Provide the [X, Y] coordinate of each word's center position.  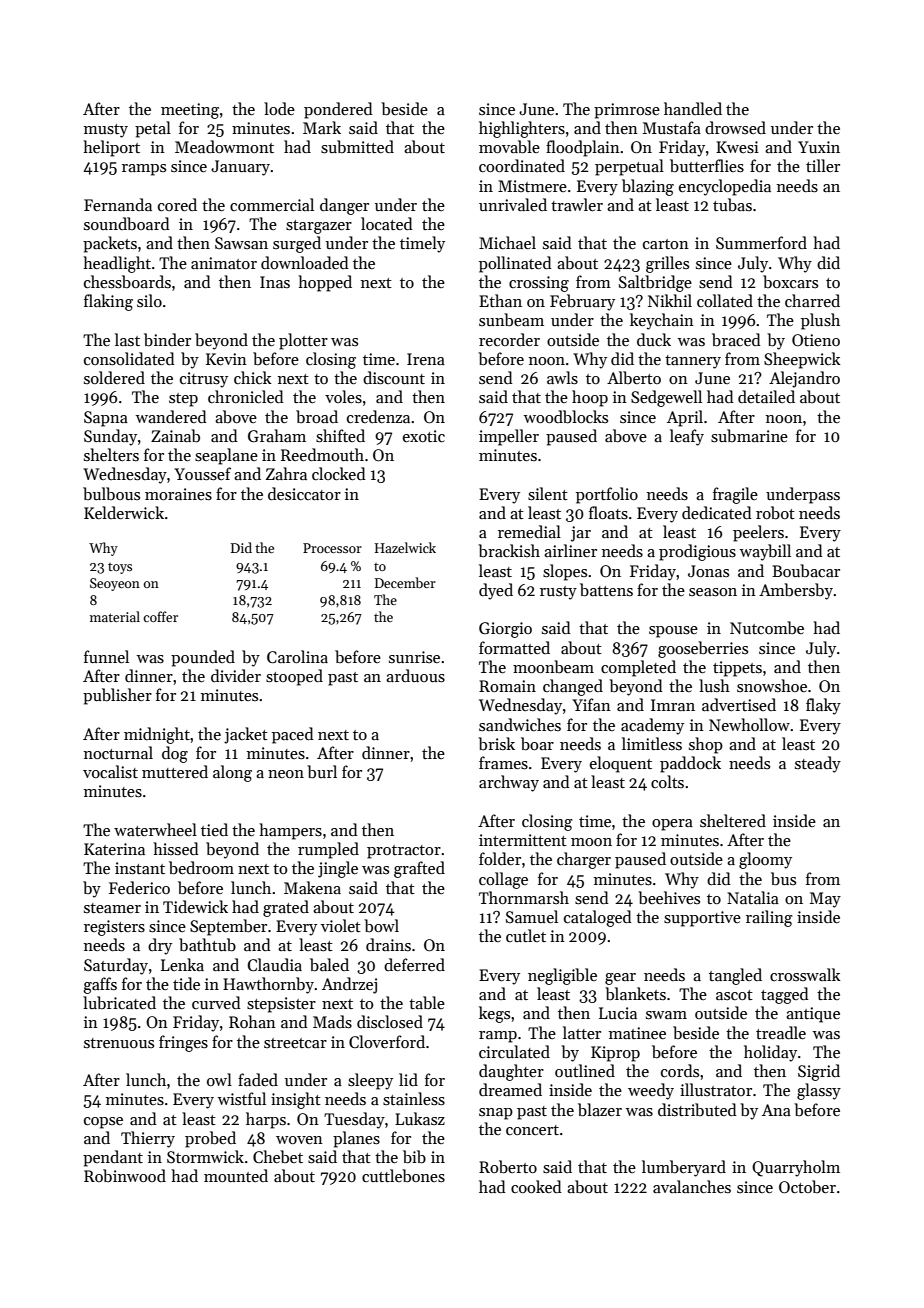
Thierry [148, 1139]
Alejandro [804, 379]
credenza [378, 416]
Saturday [116, 966]
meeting [190, 111]
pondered [338, 110]
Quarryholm [796, 1168]
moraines [178, 494]
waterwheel [155, 829]
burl [322, 772]
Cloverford [387, 1041]
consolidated [129, 359]
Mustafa [672, 127]
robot [775, 512]
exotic [424, 436]
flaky [823, 706]
